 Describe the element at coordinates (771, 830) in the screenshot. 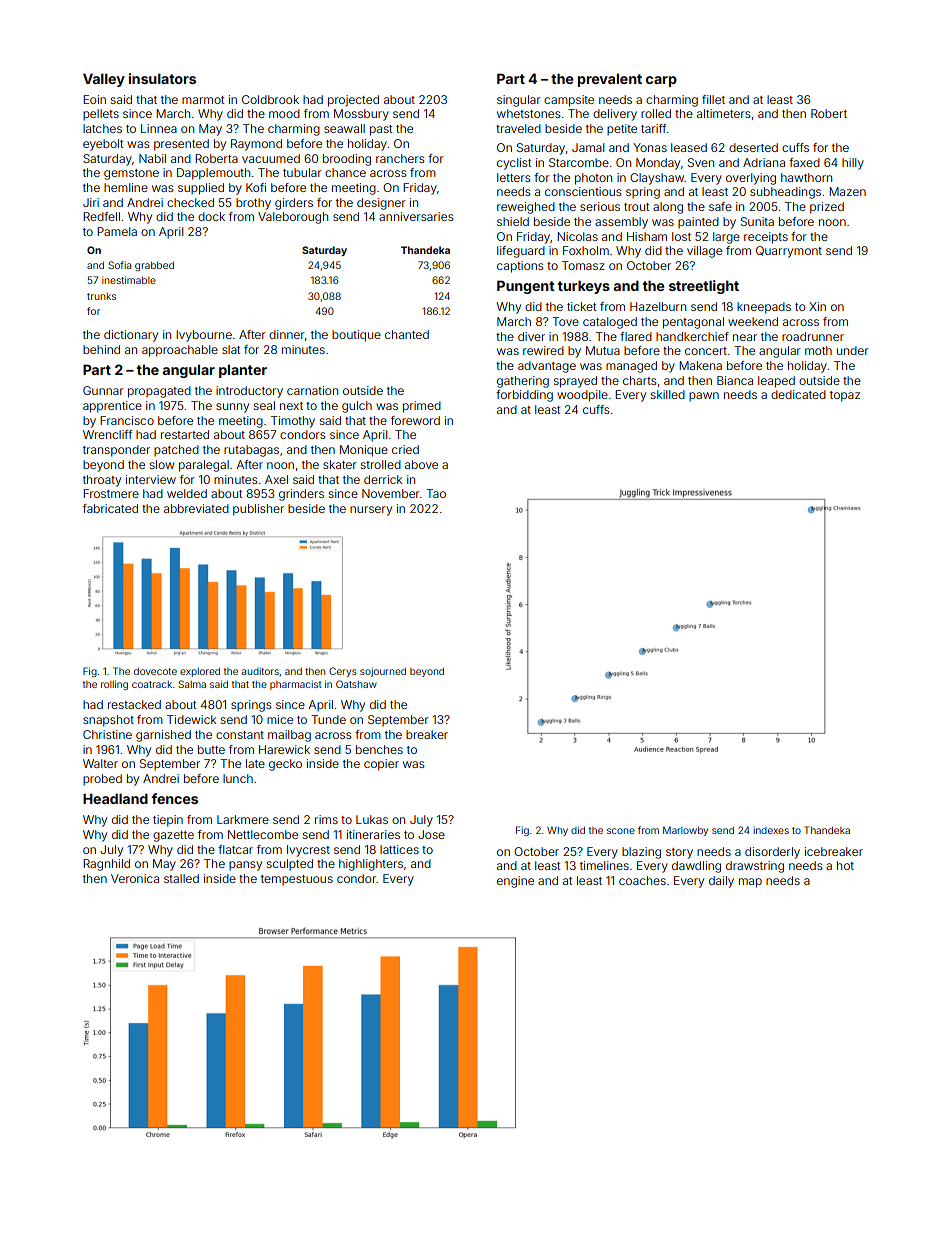

I see `indexes` at that location.
